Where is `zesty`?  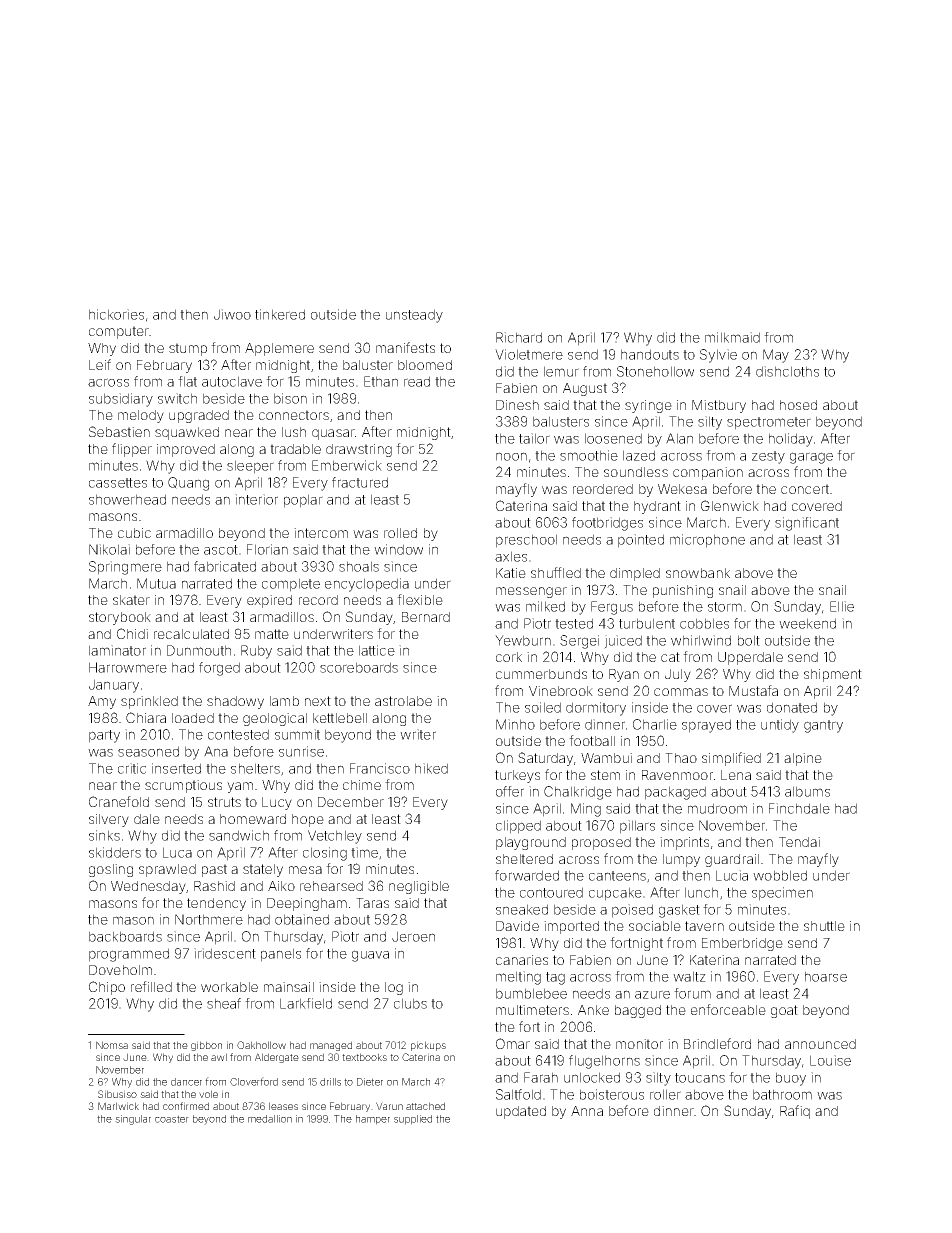
zesty is located at coordinates (768, 457).
